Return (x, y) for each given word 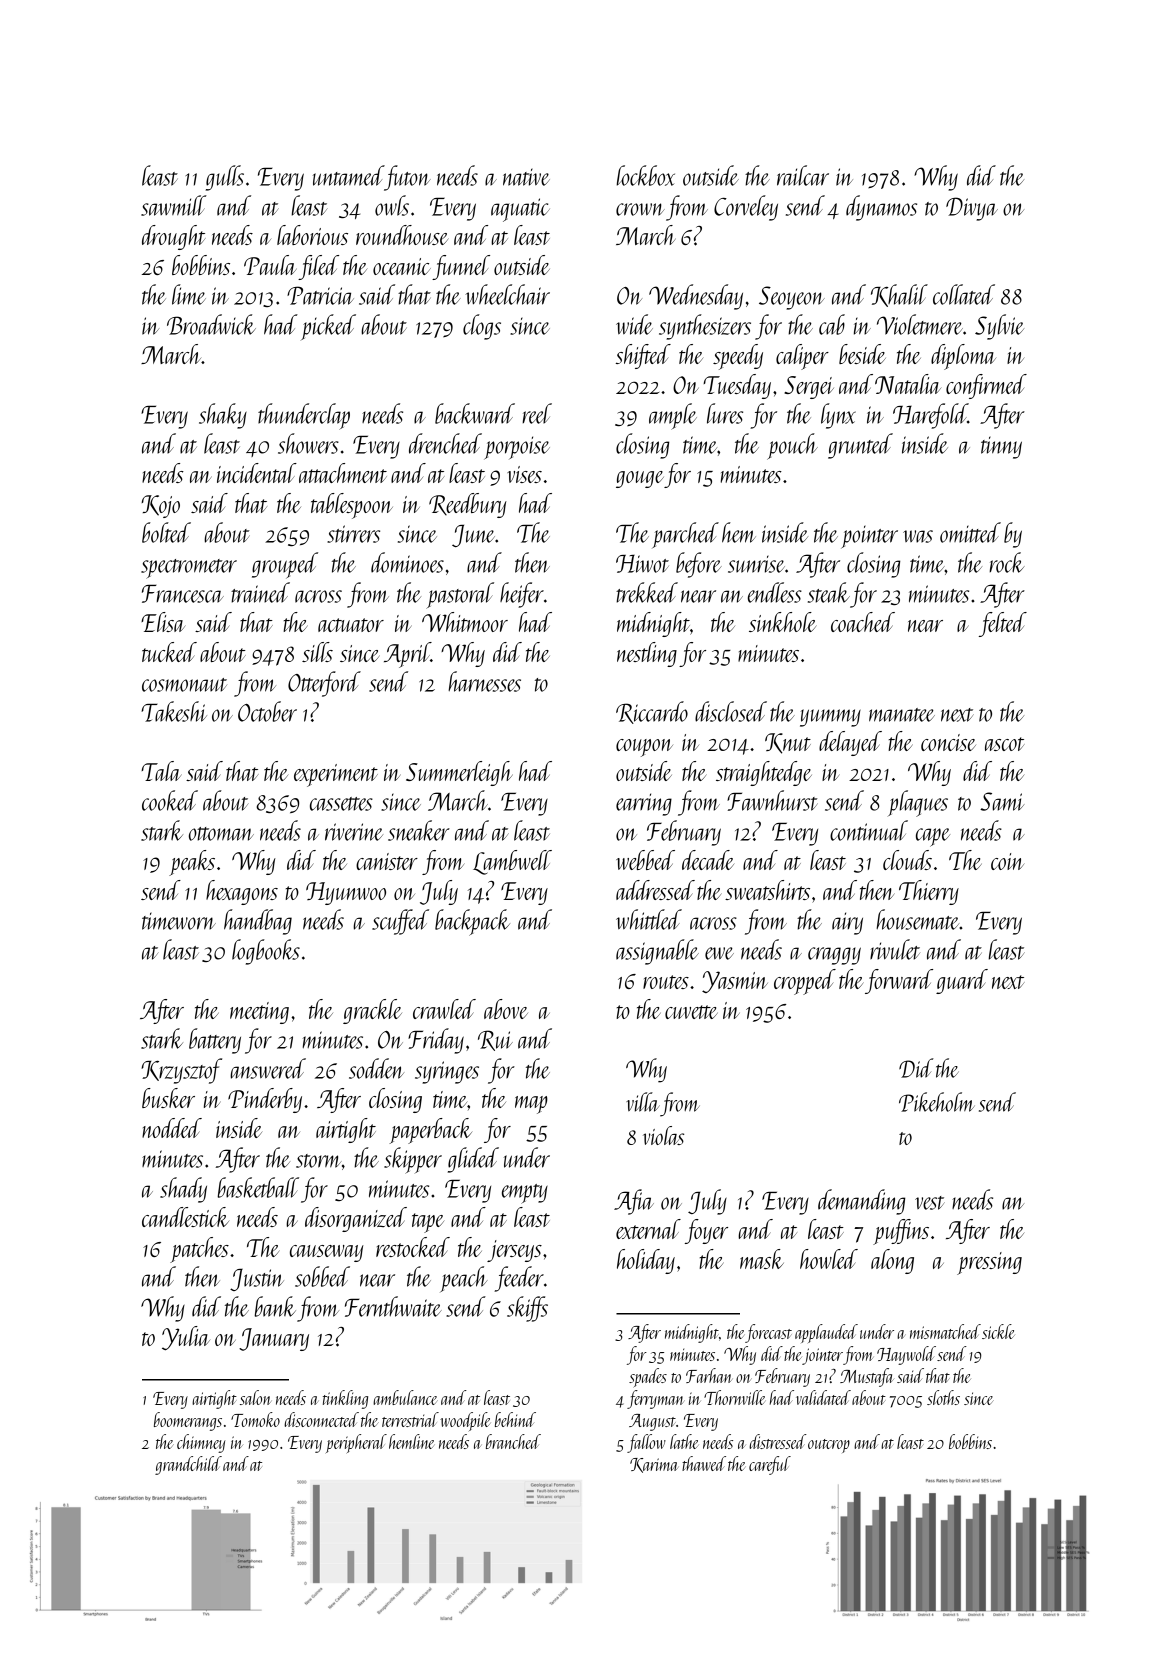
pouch (792, 446)
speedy (738, 357)
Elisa (163, 622)
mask (762, 1259)
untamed (348, 175)
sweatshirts (767, 890)
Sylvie (999, 327)
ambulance (405, 1397)
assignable (657, 952)
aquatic (520, 210)
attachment (343, 473)
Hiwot (642, 564)
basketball (258, 1187)
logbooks (266, 952)
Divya (972, 209)
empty (525, 1194)
